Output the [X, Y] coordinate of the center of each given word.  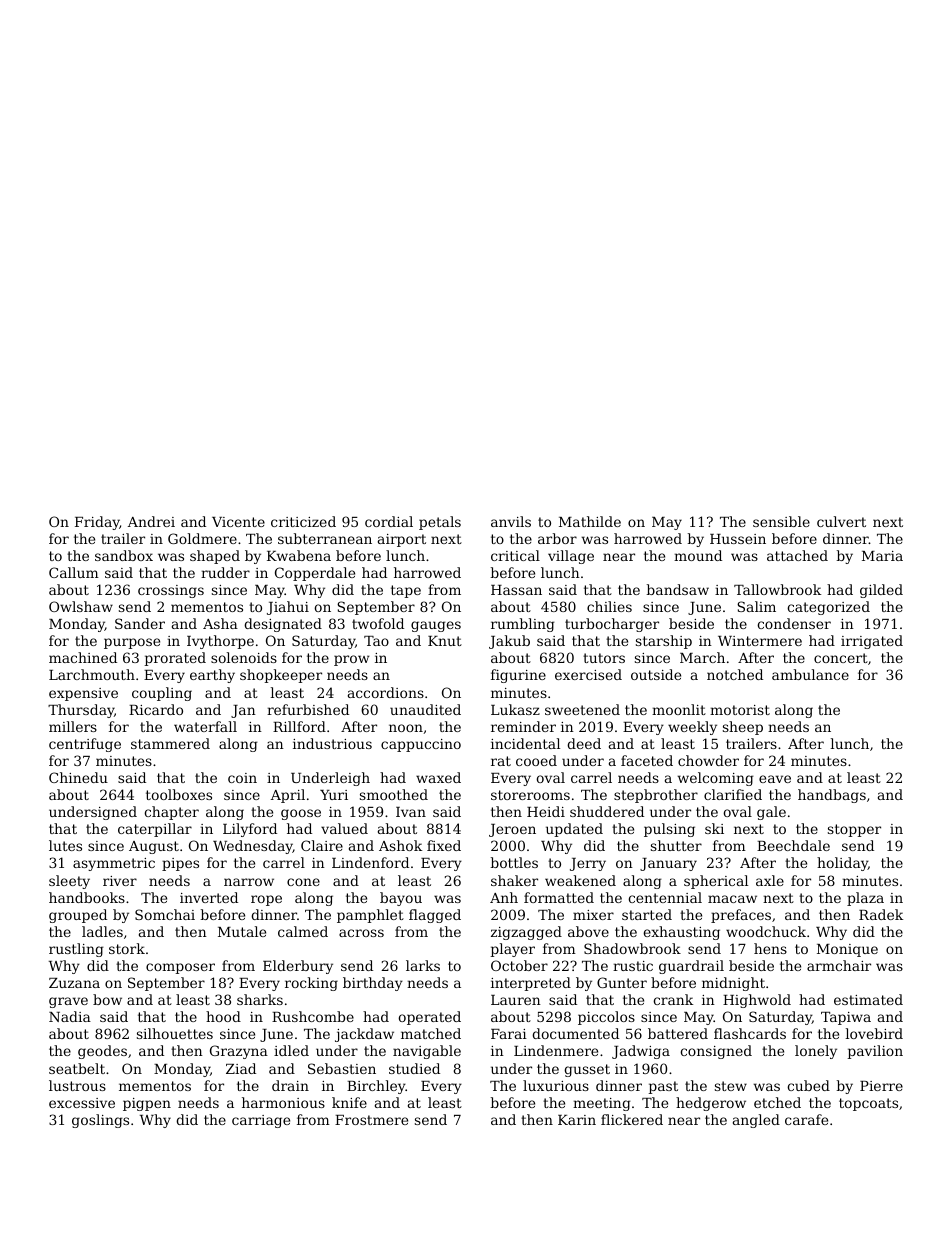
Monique [847, 950]
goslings [100, 1121]
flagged [435, 916]
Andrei [151, 521]
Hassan [516, 590]
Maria [882, 556]
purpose [132, 643]
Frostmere [371, 1120]
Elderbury [298, 967]
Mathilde [590, 521]
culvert [841, 521]
